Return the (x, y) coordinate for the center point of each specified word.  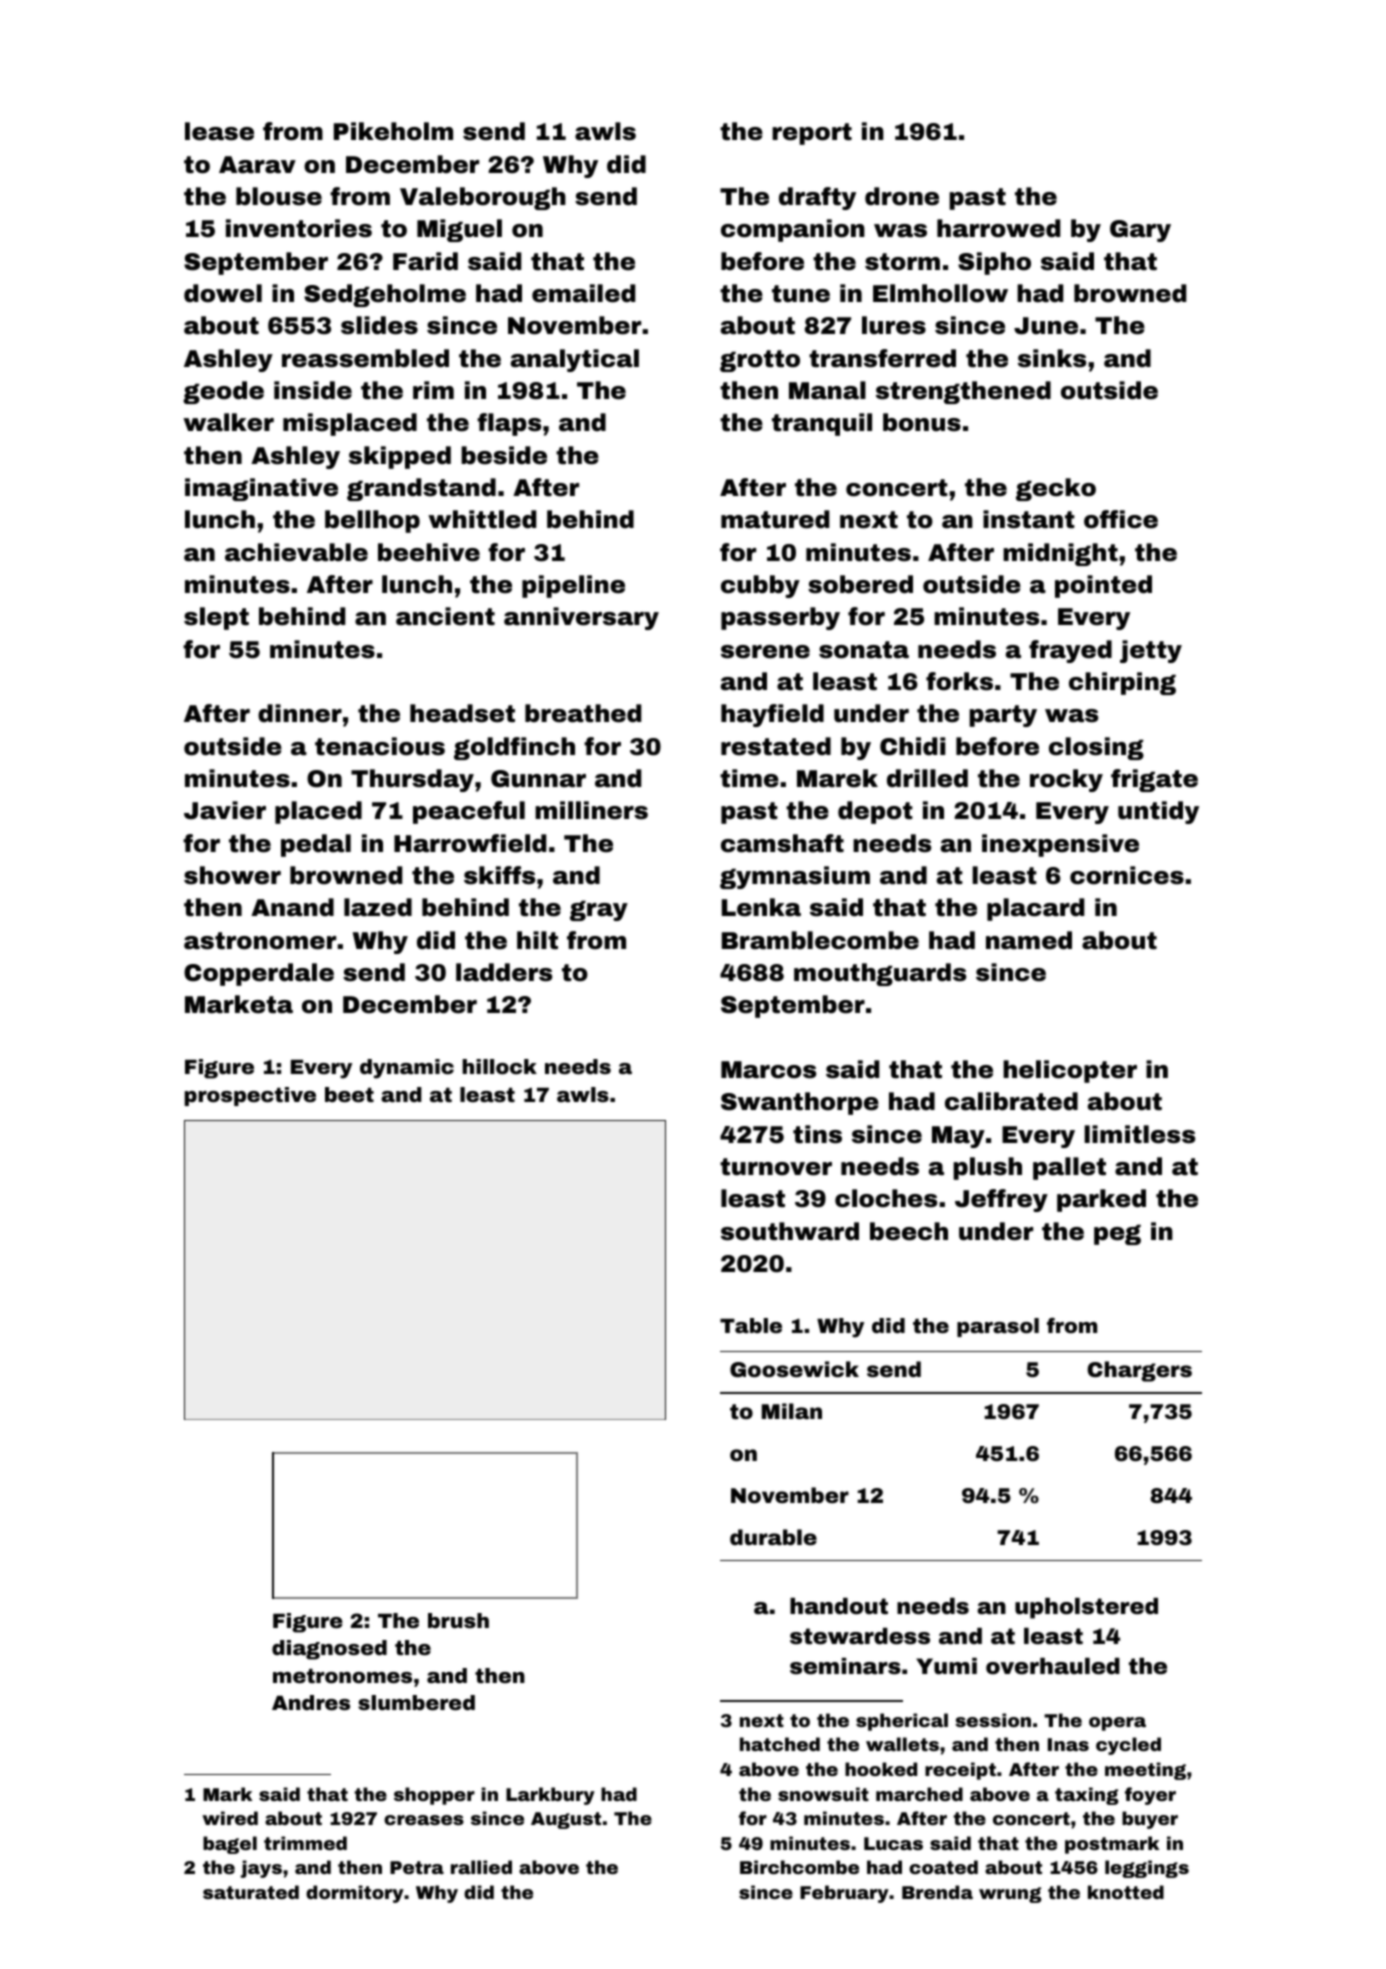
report (812, 134)
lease (219, 131)
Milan (792, 1411)
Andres (311, 1702)
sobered (860, 584)
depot (875, 812)
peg (1117, 1234)
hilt (537, 940)
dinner (300, 713)
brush (458, 1620)
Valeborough (483, 198)
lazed (378, 907)
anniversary (581, 618)
